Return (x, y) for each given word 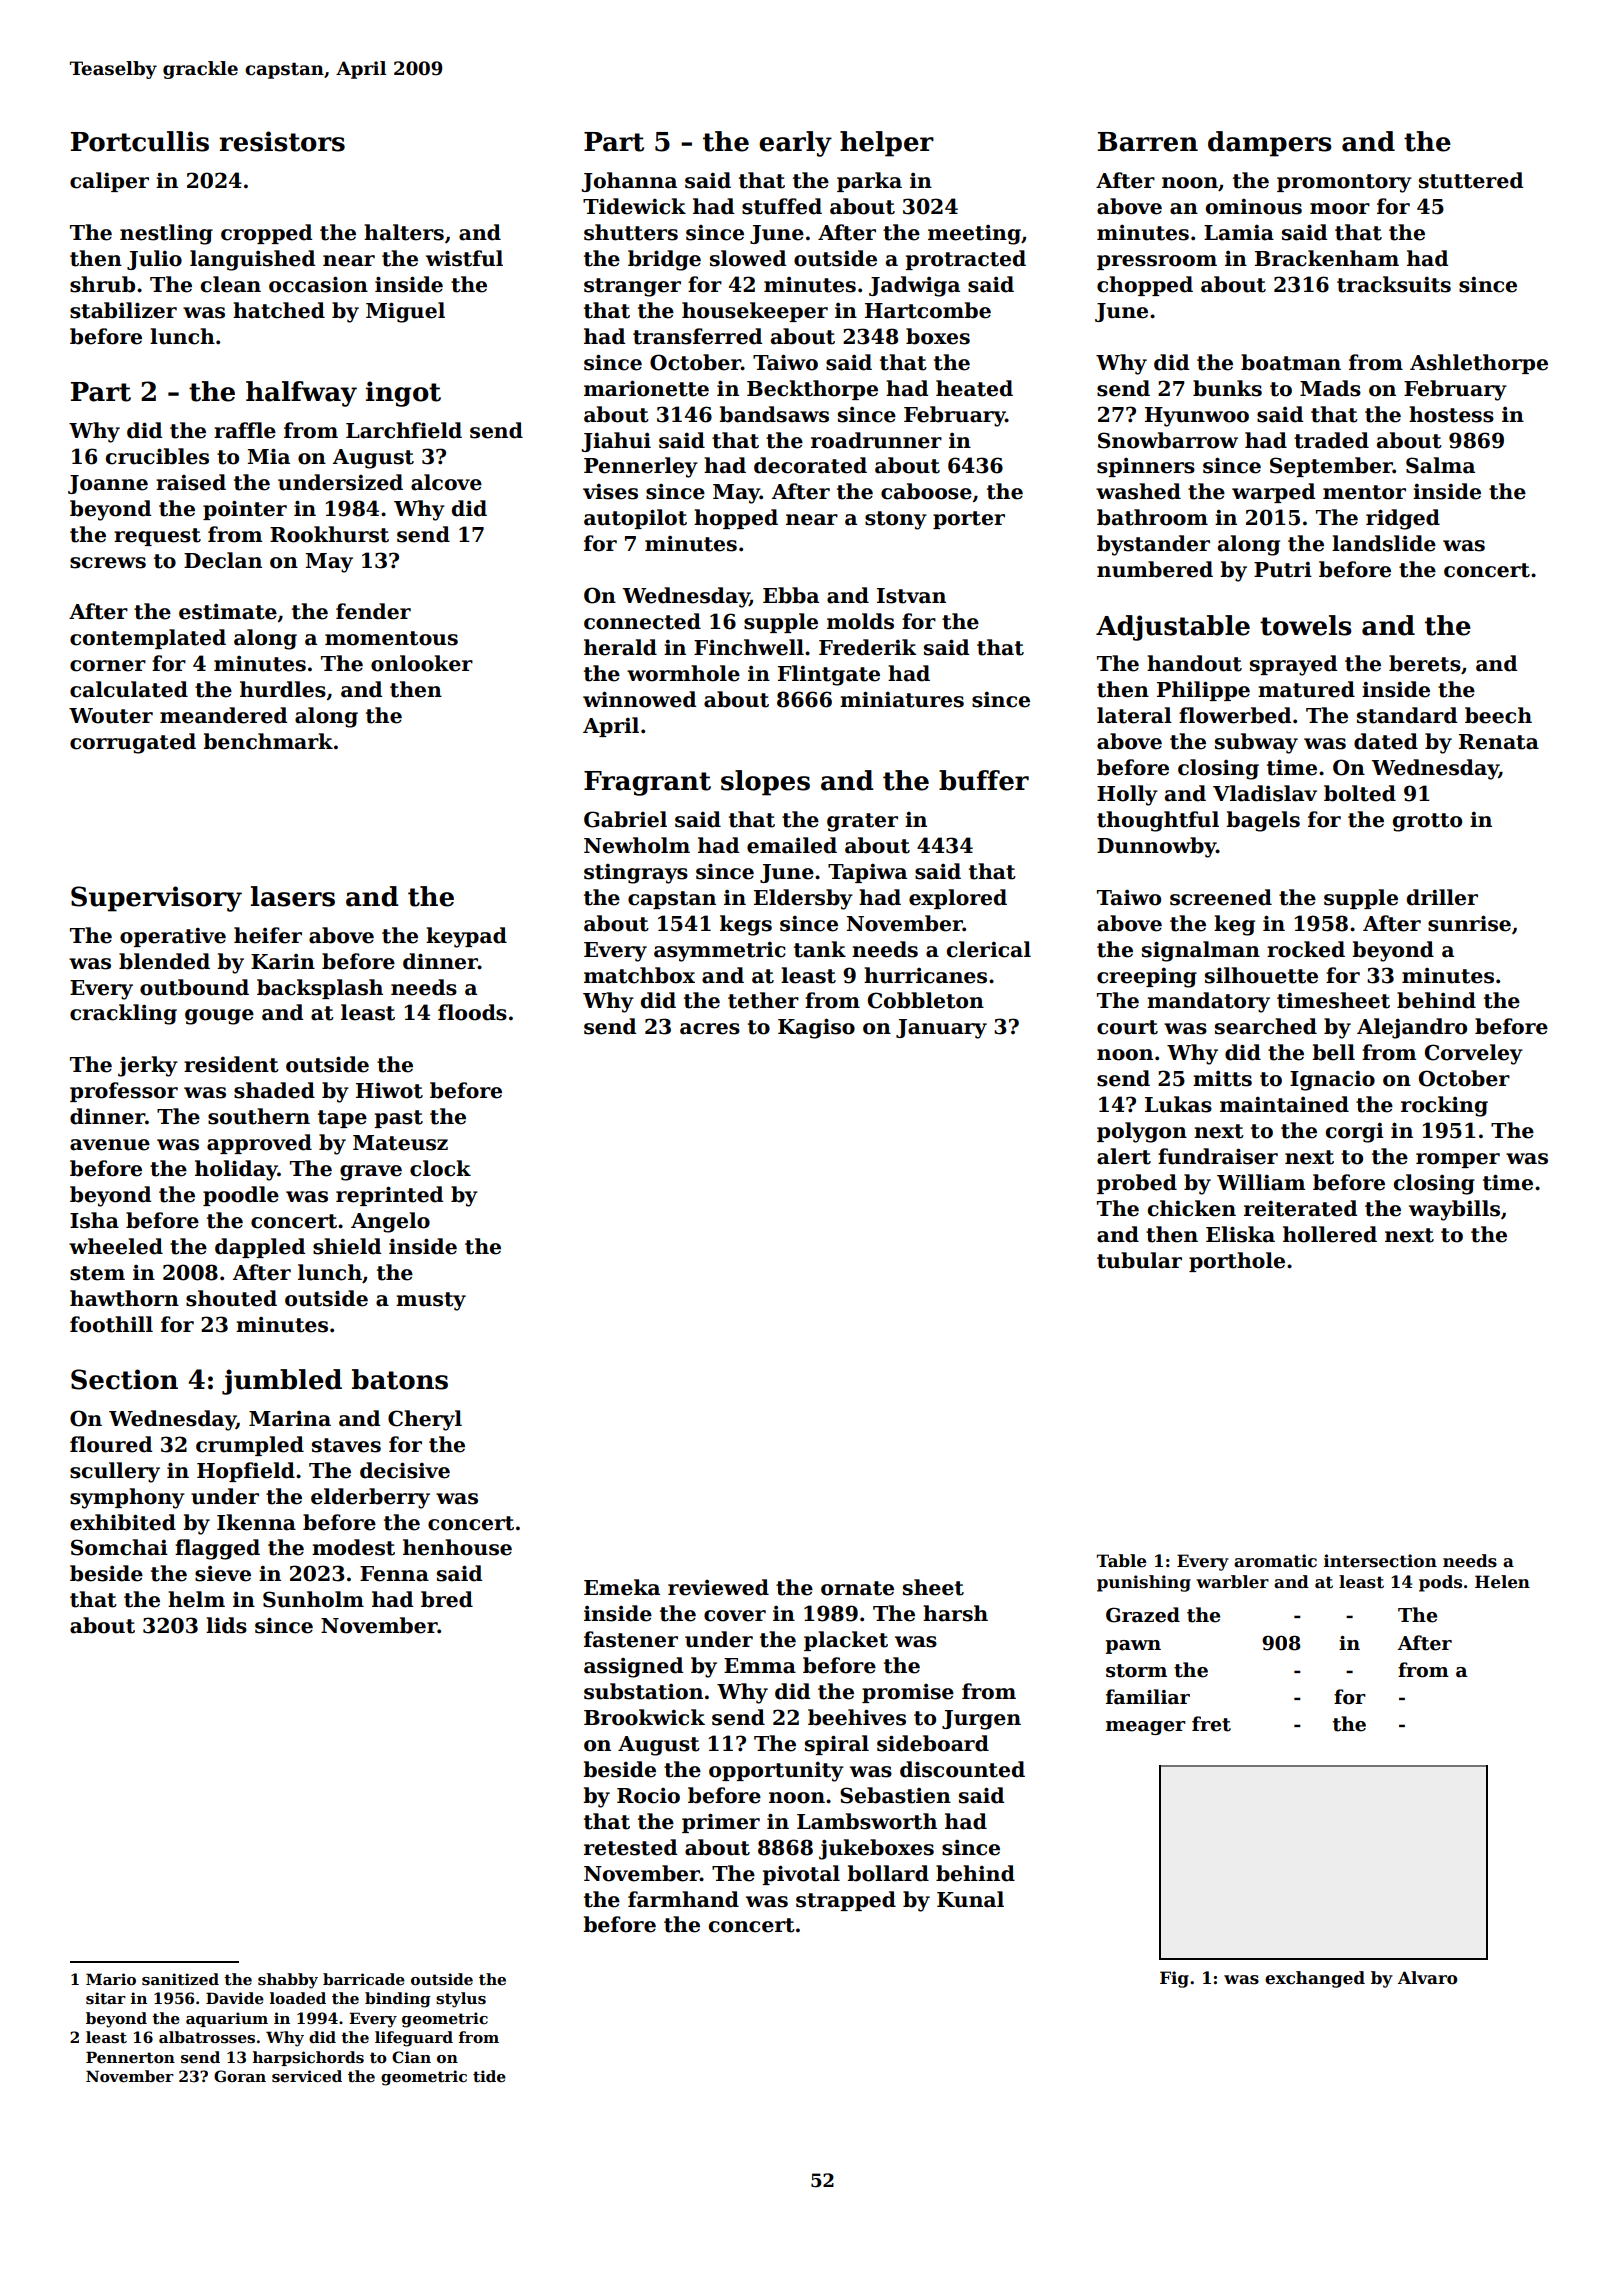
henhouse (457, 1547)
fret (1211, 1724)
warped (1273, 493)
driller (1442, 897)
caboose (926, 491)
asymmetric (720, 951)
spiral (837, 1745)
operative (173, 937)
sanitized (180, 1979)
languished (252, 260)
